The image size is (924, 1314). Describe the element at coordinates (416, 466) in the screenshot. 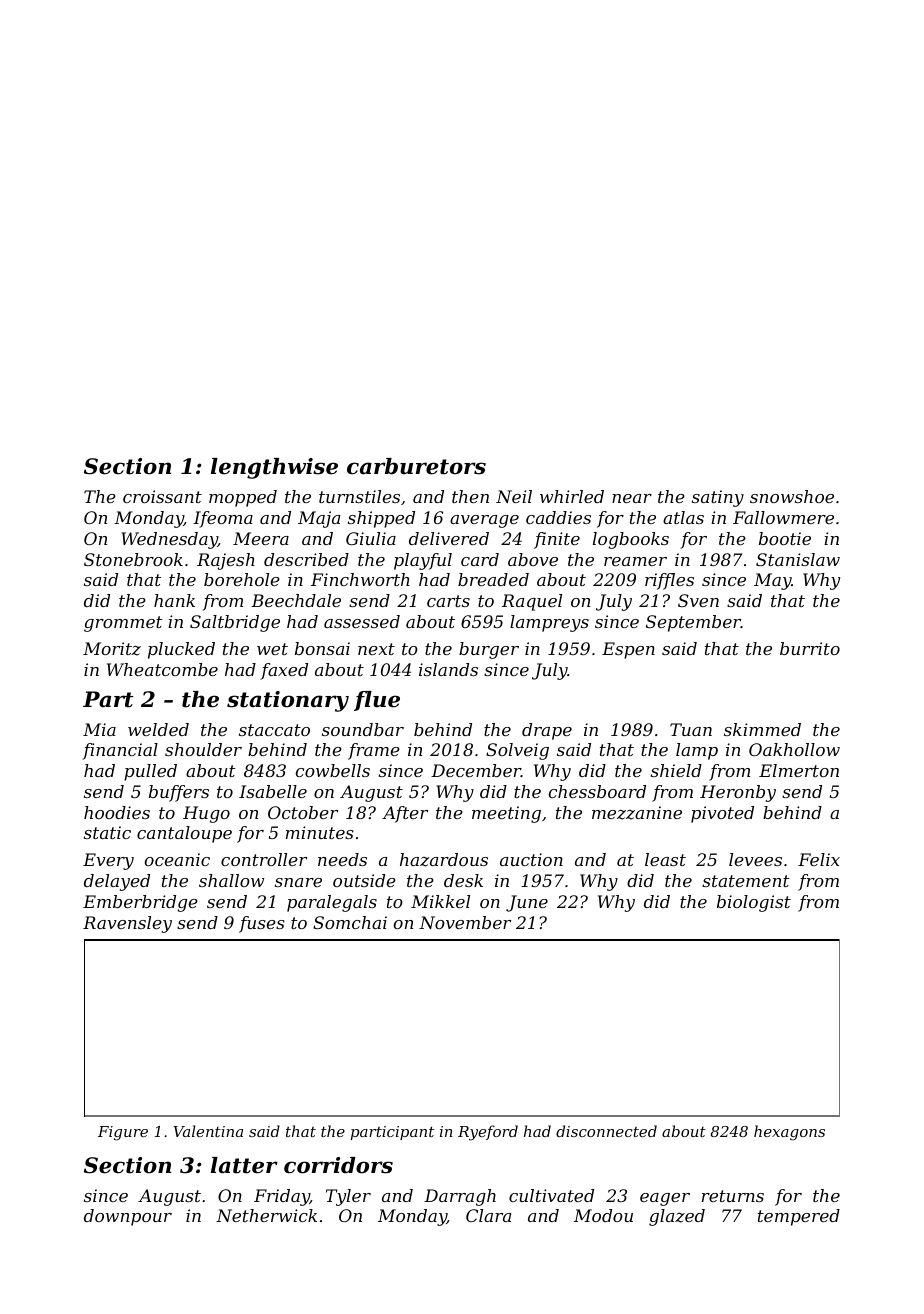

I see `carburetors` at that location.
